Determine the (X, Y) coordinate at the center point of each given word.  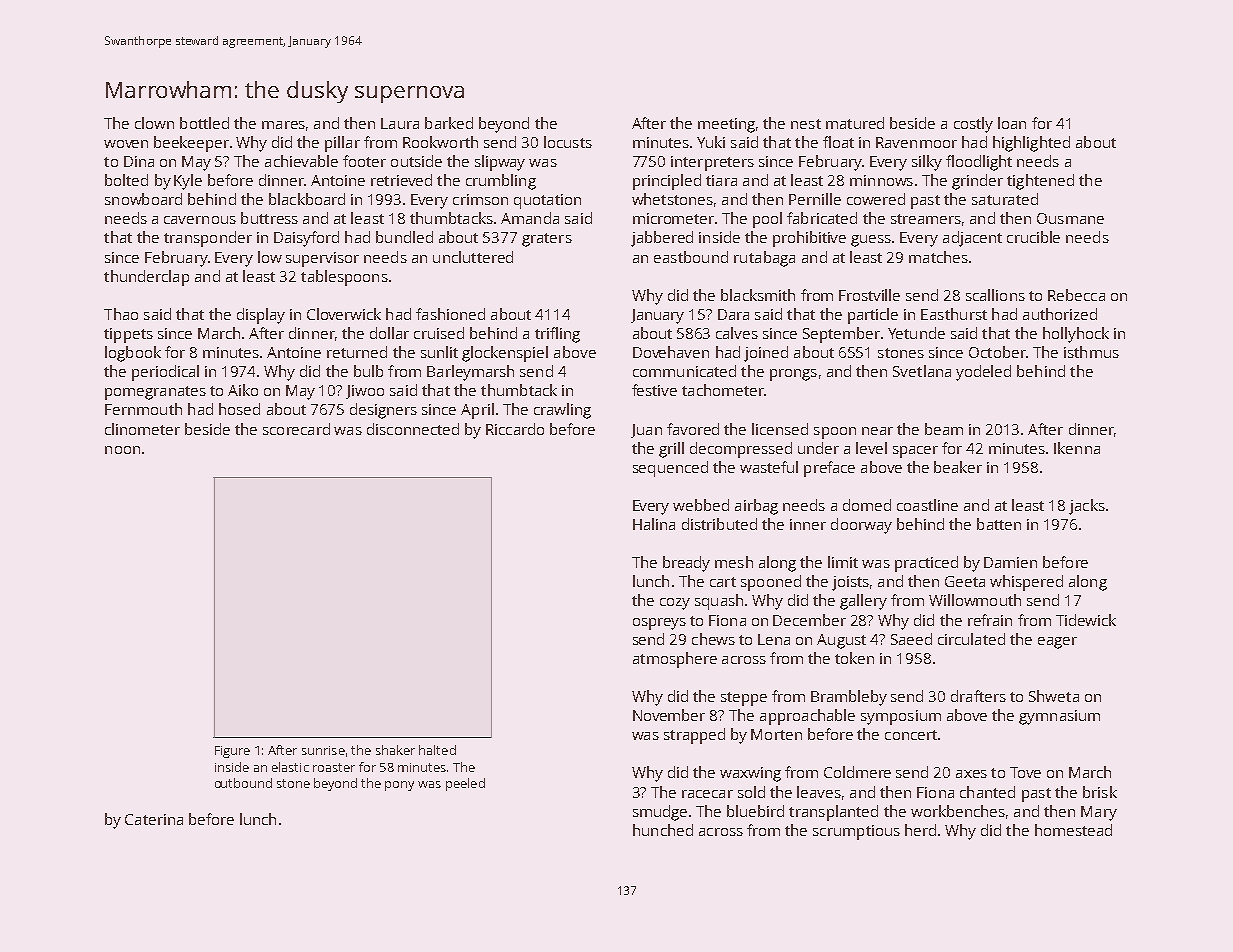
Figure (232, 752)
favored (693, 429)
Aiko (243, 390)
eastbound (691, 257)
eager (1057, 643)
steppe (744, 699)
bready (686, 564)
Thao (121, 314)
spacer (915, 452)
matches (938, 257)
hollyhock (1076, 335)
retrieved (401, 180)
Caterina (154, 819)
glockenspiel (505, 354)
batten (999, 524)
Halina (654, 524)
